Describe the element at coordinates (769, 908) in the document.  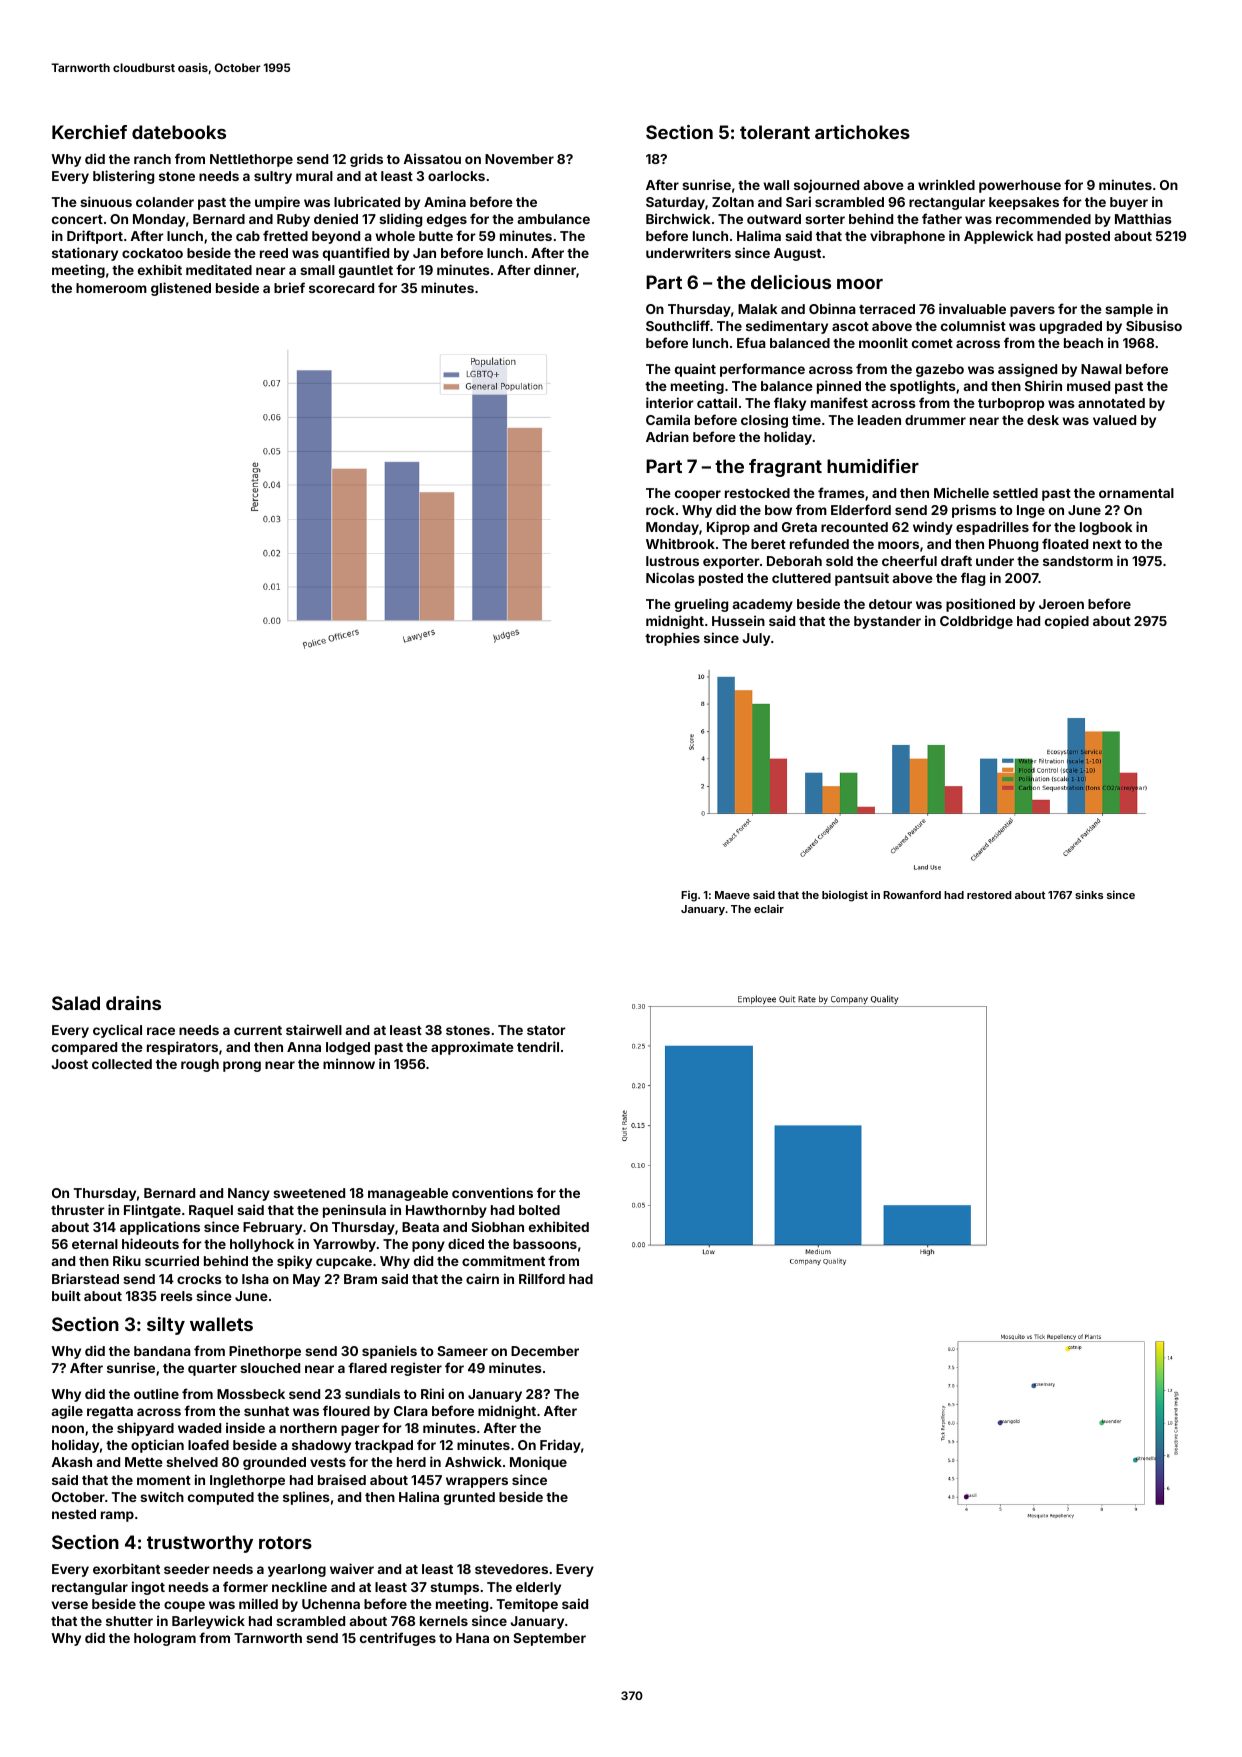
I see `eclair` at that location.
